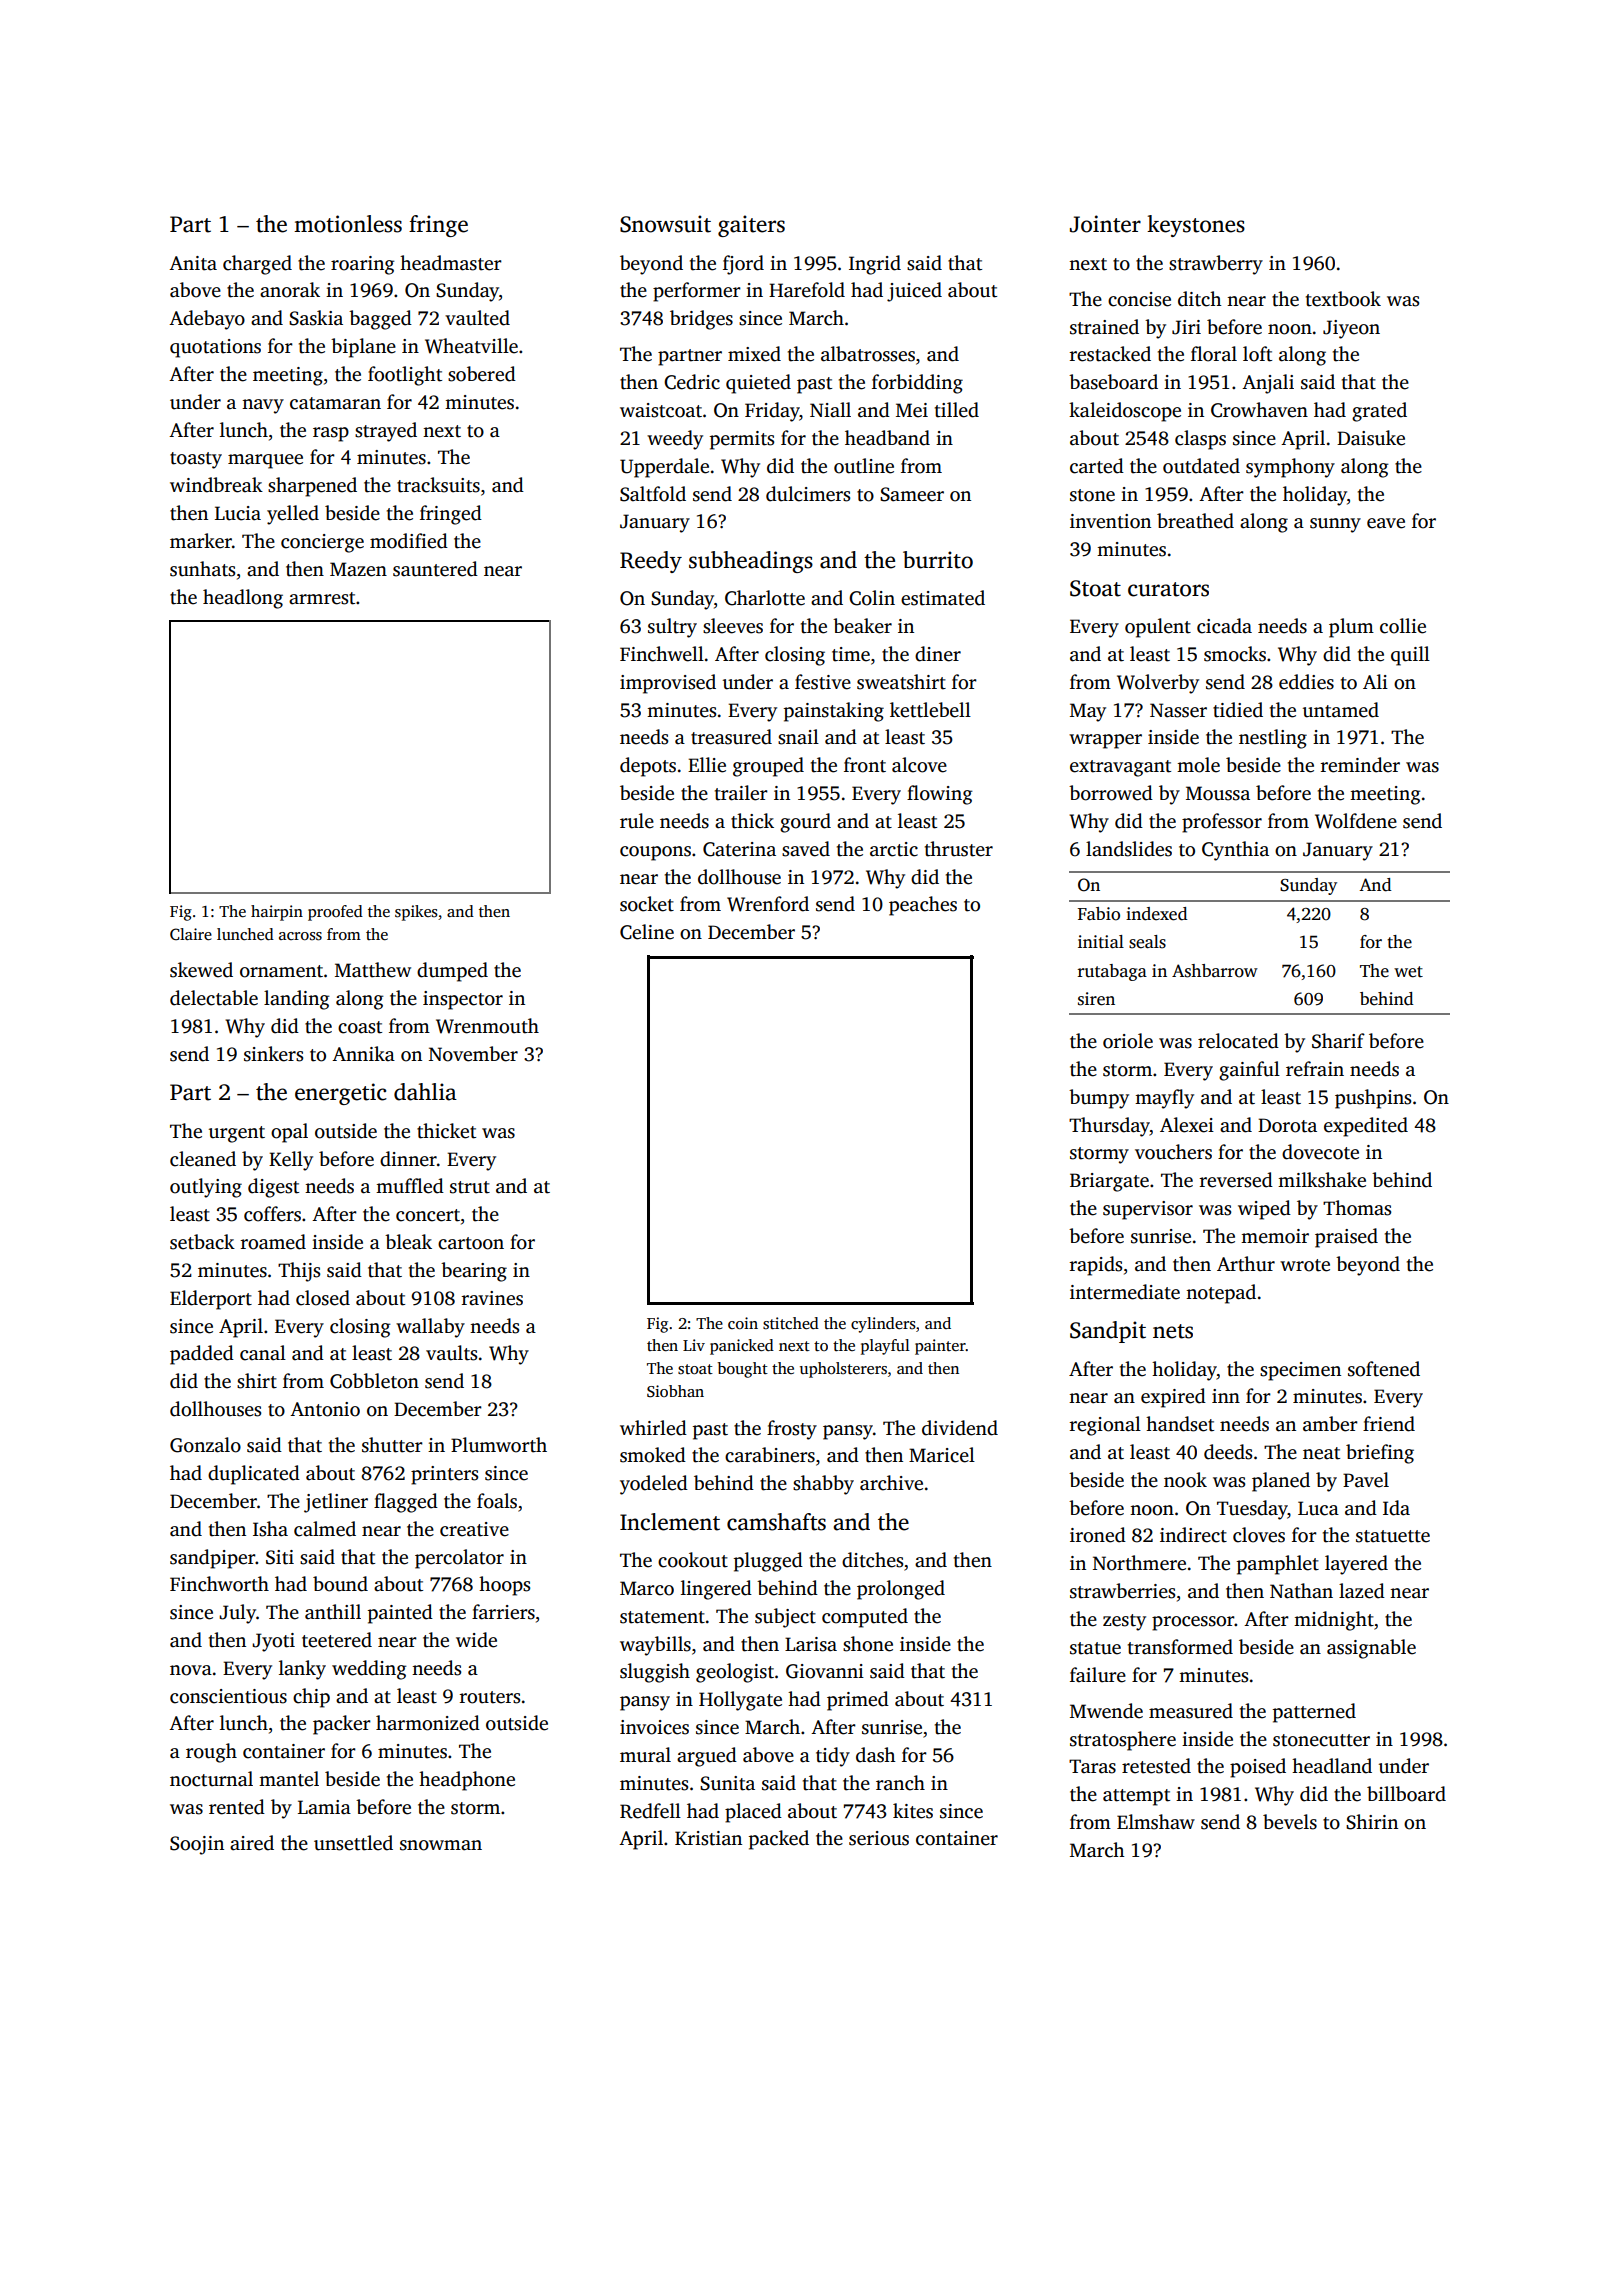 The height and width of the image is (2292, 1620). What do you see at coordinates (1216, 265) in the image?
I see `strawberry` at bounding box center [1216, 265].
